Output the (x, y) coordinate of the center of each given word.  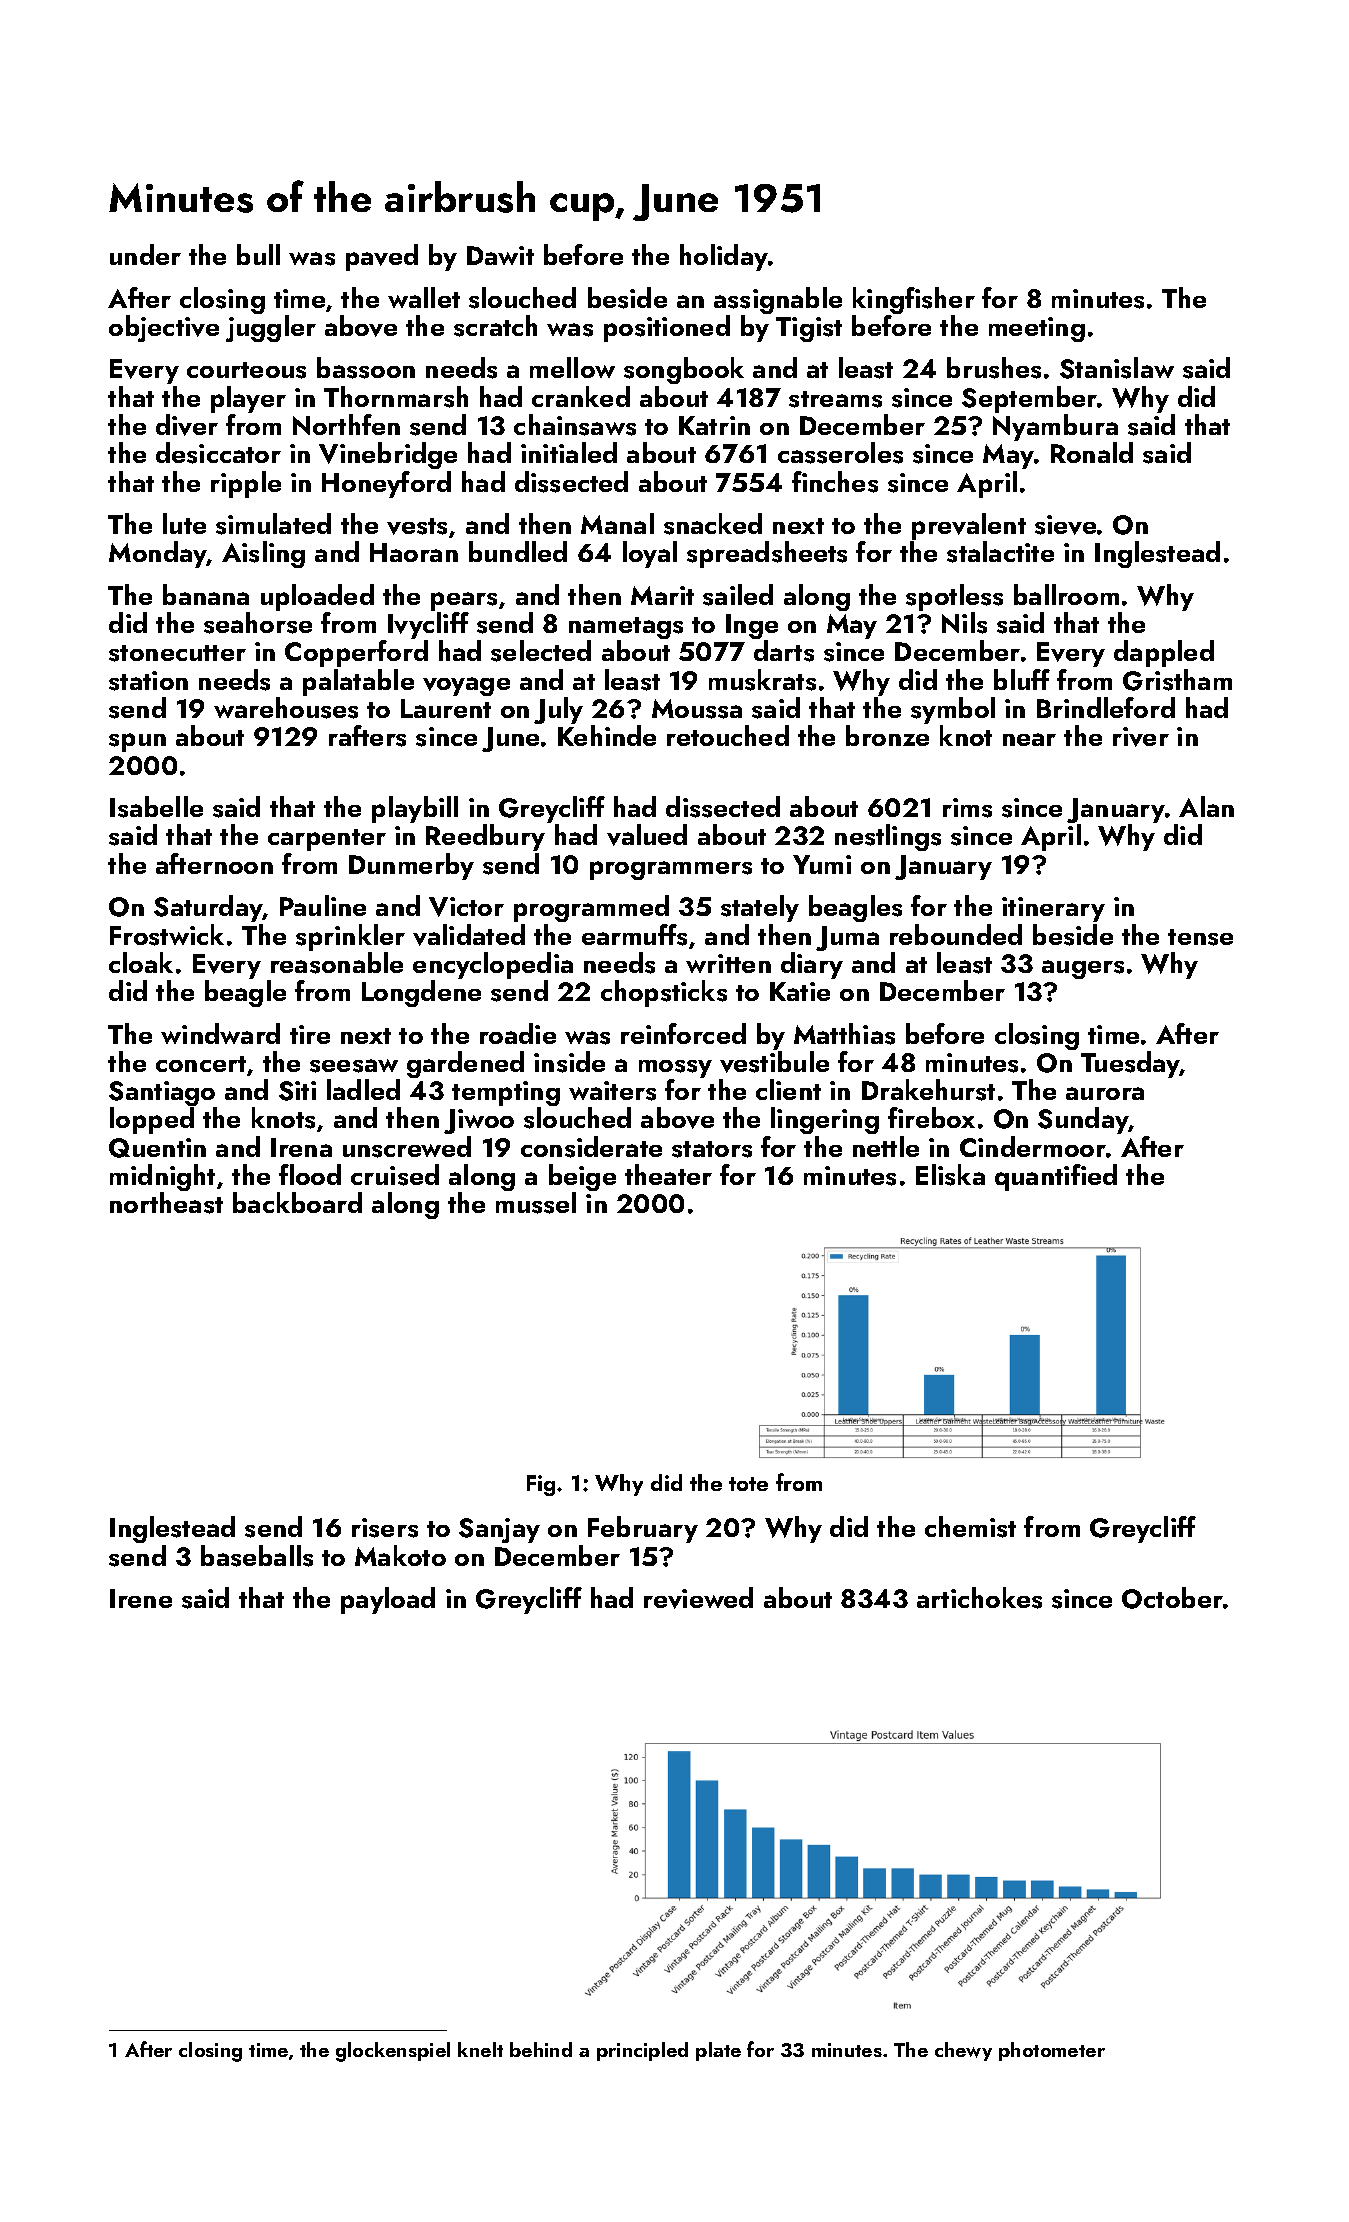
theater (668, 1174)
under (145, 254)
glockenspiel (393, 2052)
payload (388, 1600)
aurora (1105, 1093)
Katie (800, 991)
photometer (1052, 2051)
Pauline (323, 905)
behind (541, 2049)
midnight (162, 1178)
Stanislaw (1117, 368)
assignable (778, 300)
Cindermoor (1033, 1146)
